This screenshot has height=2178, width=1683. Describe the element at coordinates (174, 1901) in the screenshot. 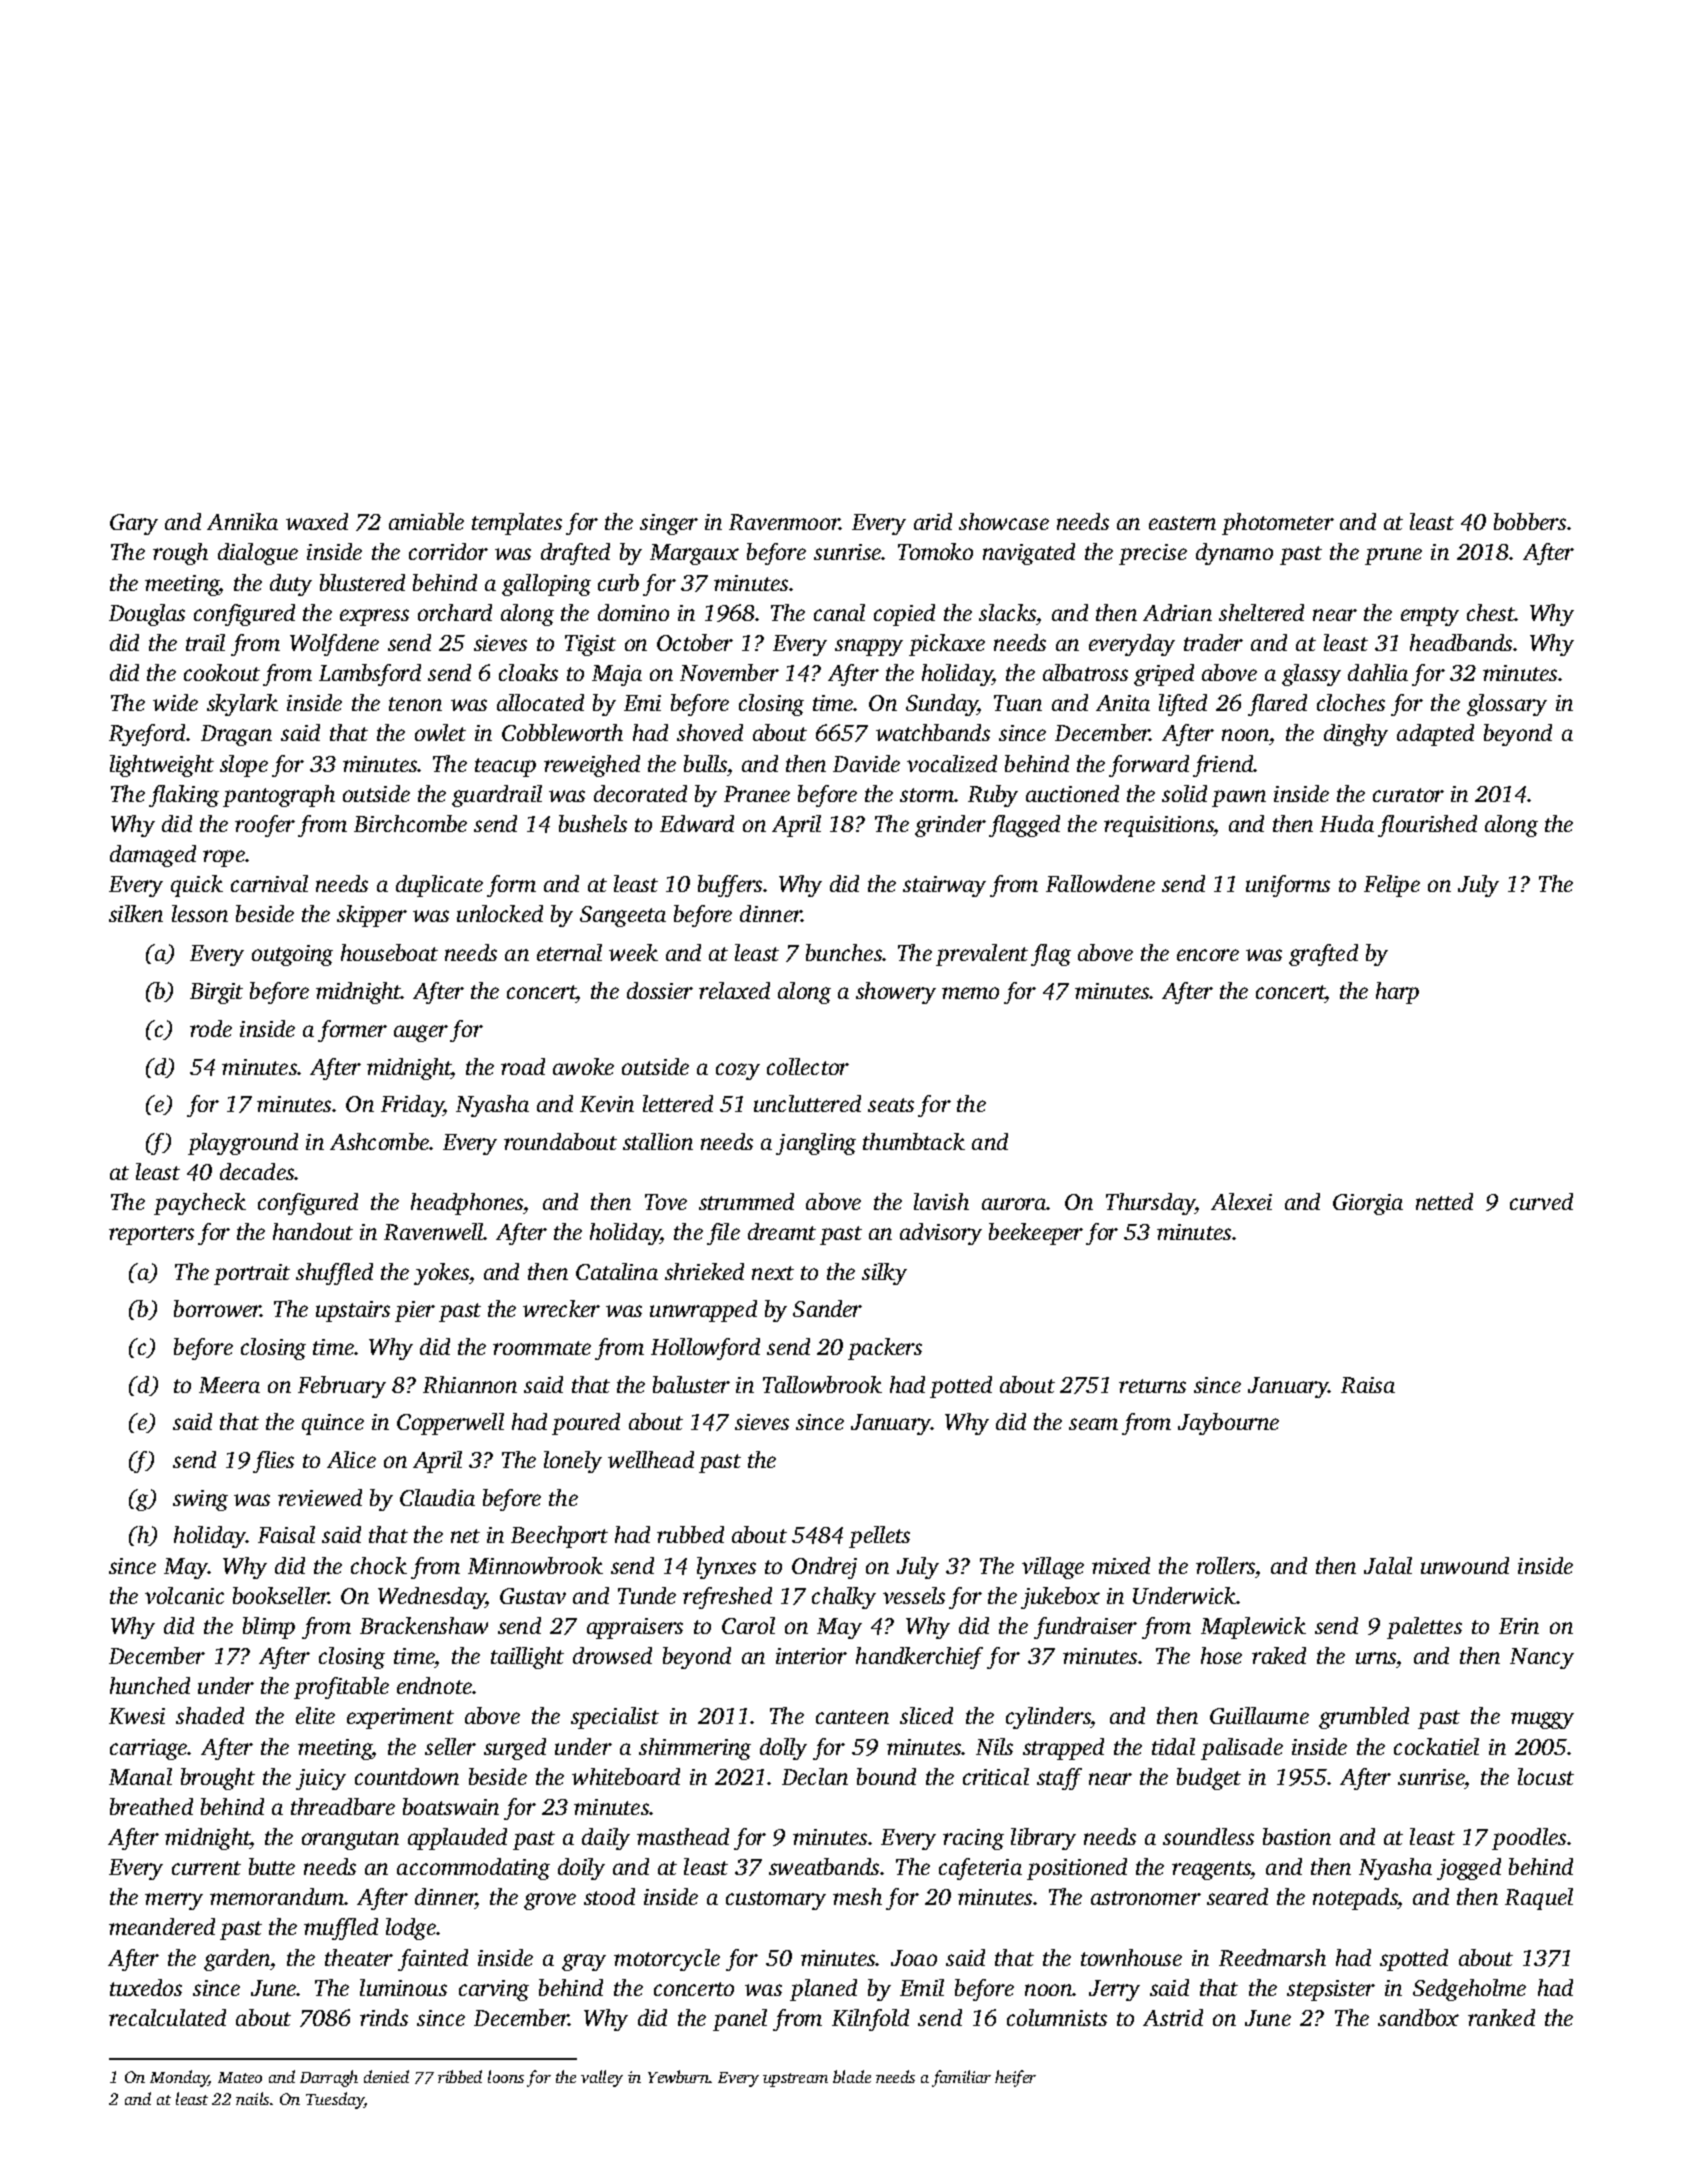

I see `merry` at that location.
